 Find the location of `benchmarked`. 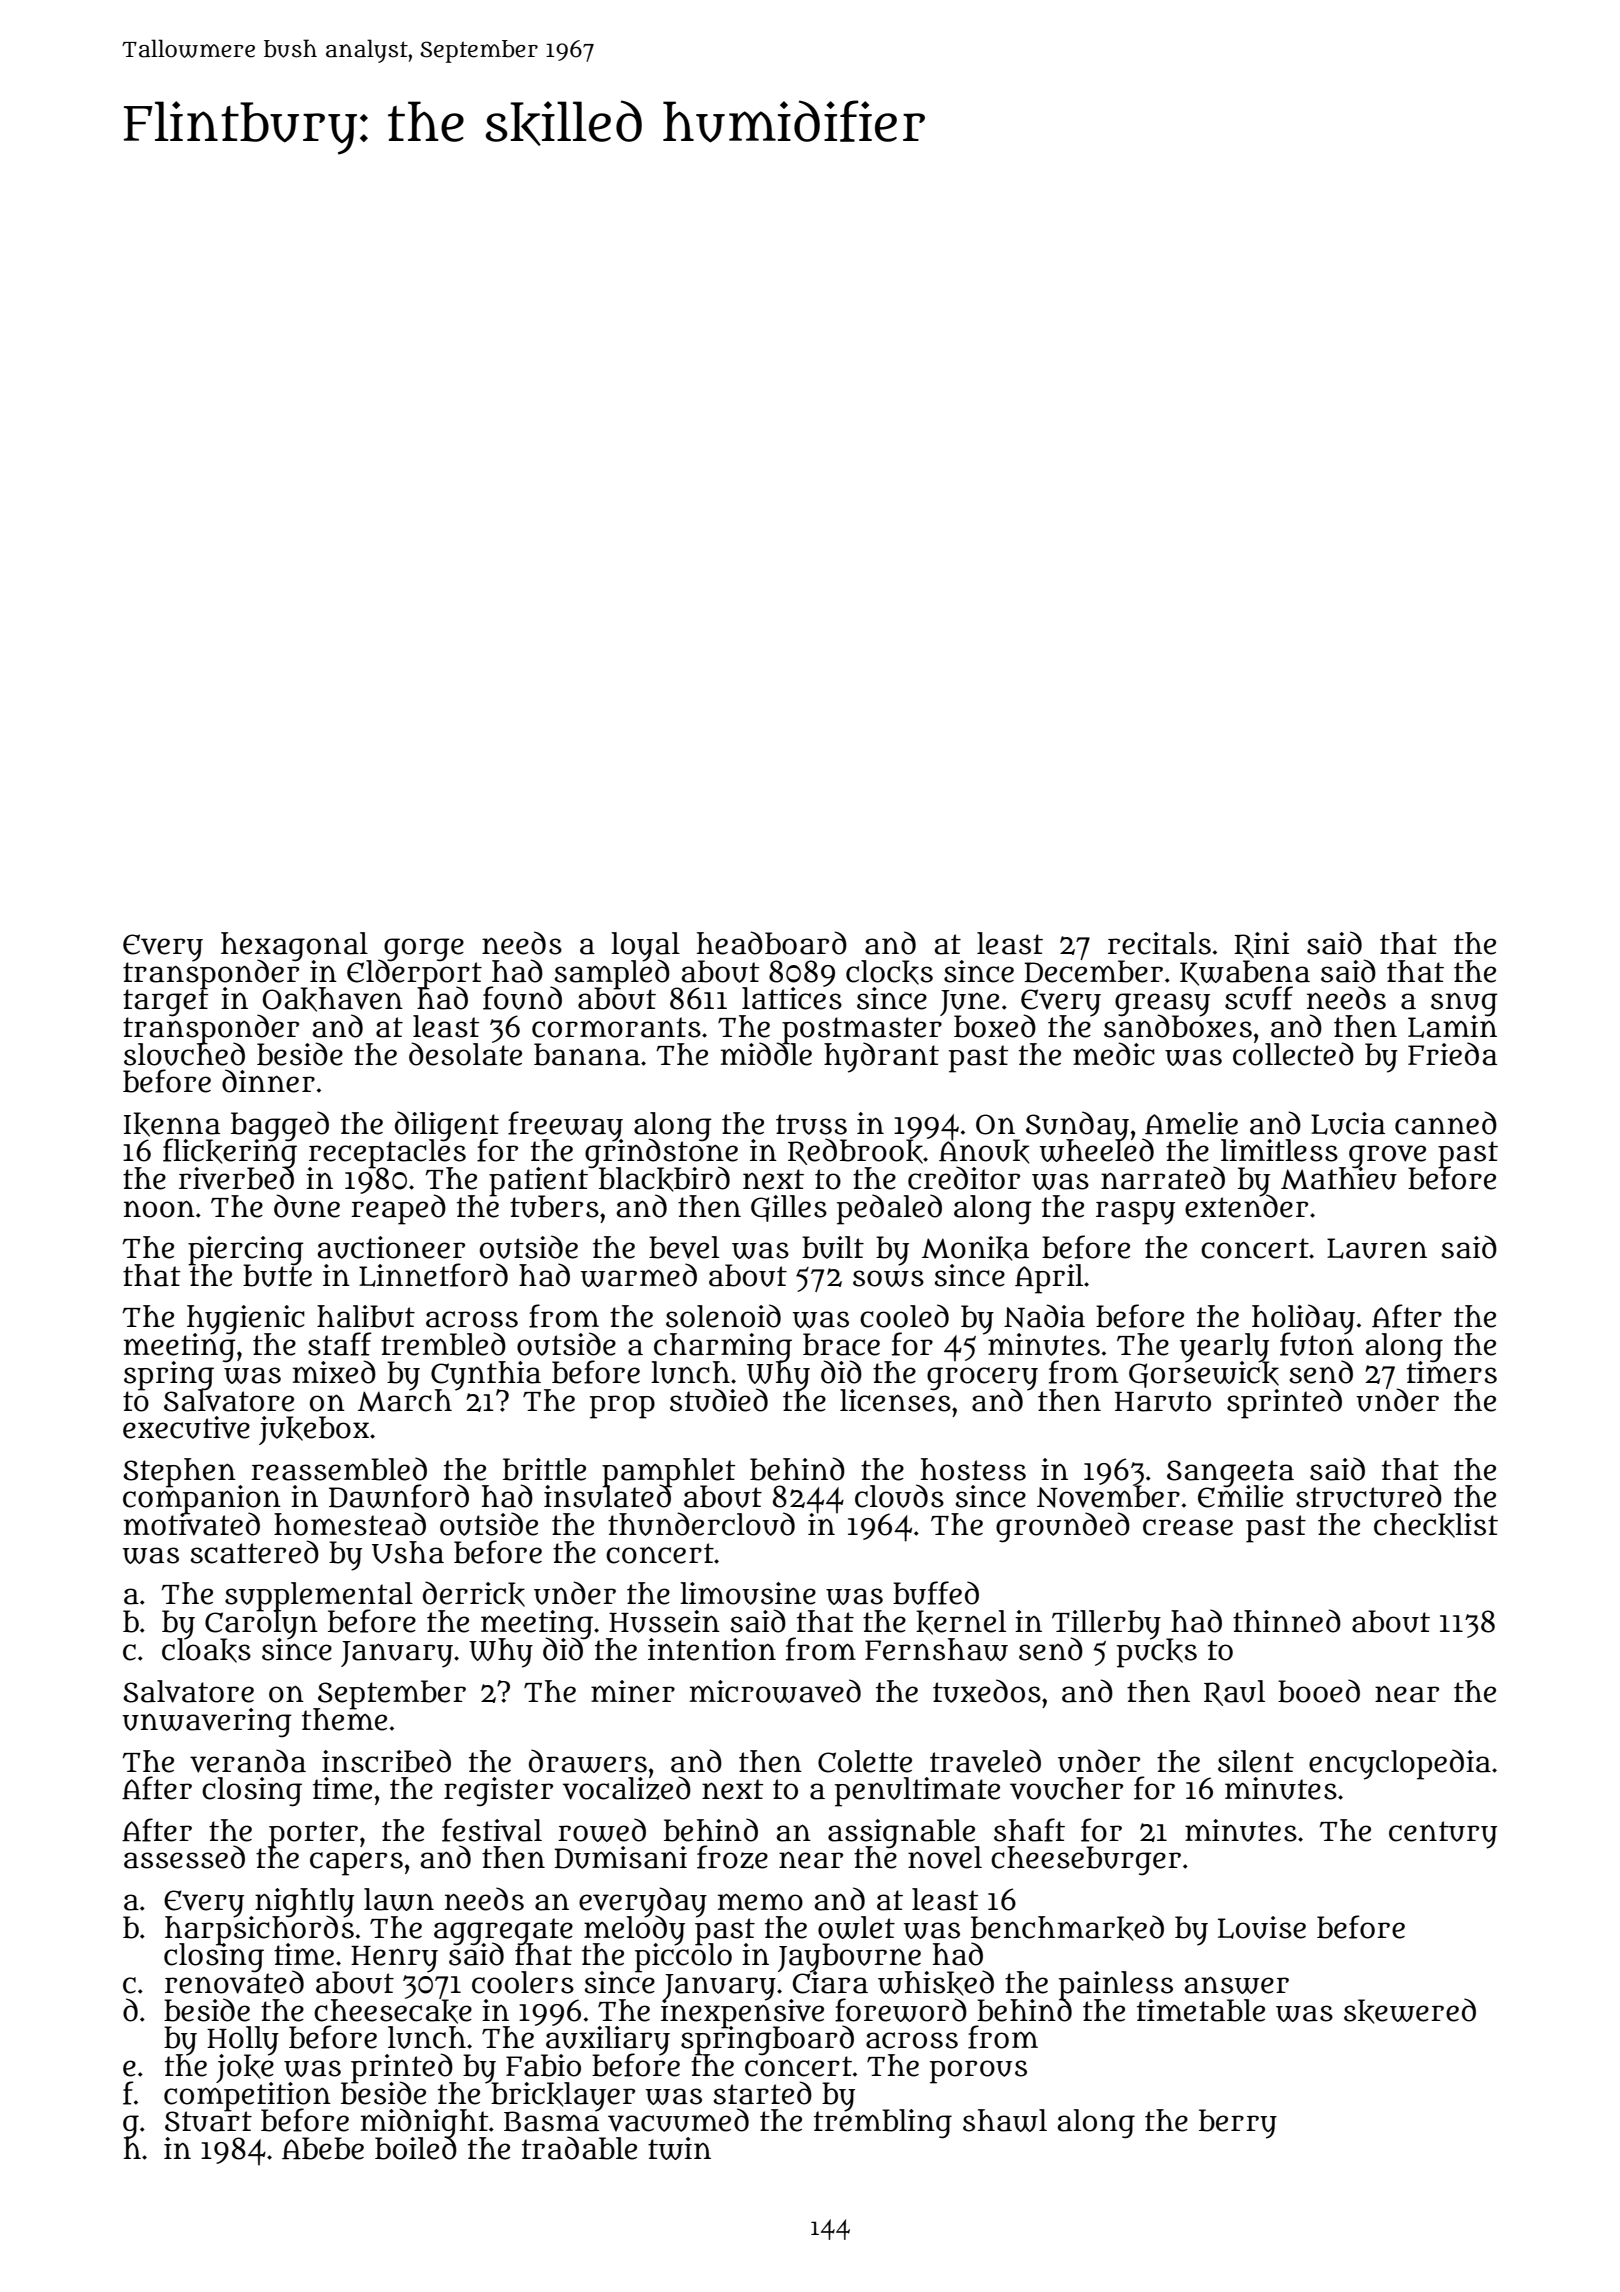

benchmarked is located at coordinates (1067, 1928).
